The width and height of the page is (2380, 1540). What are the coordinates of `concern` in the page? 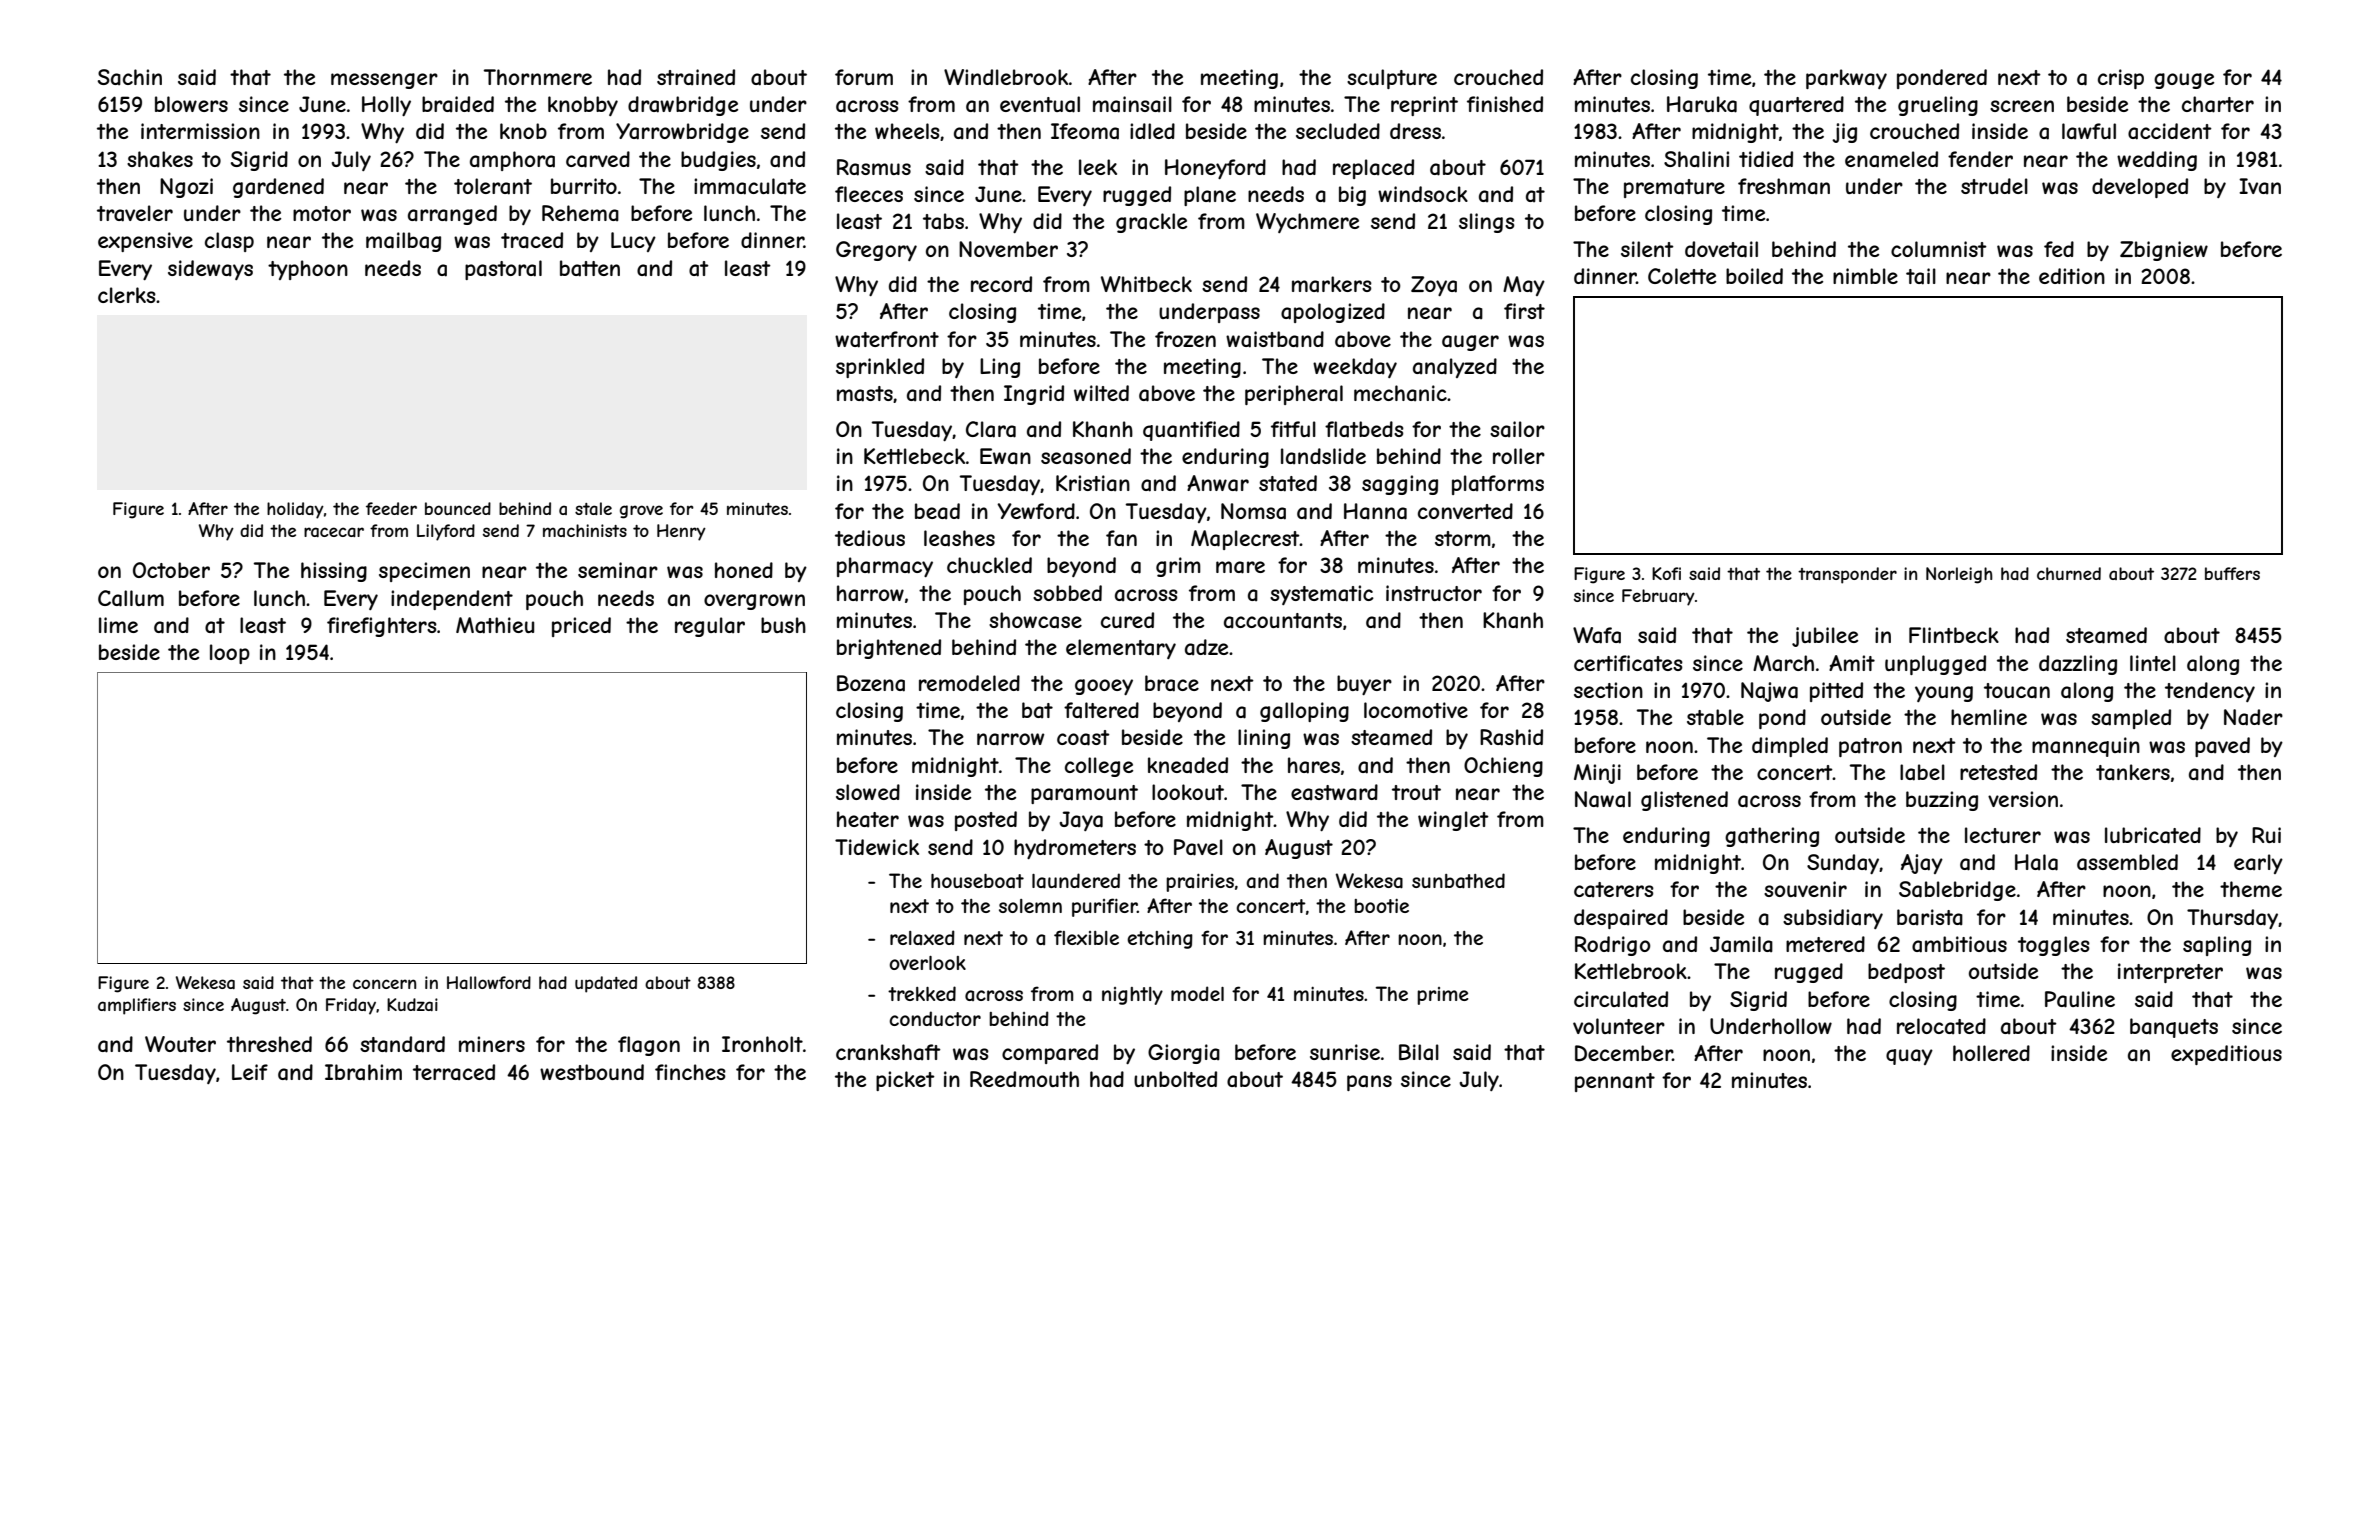 It's located at (384, 984).
